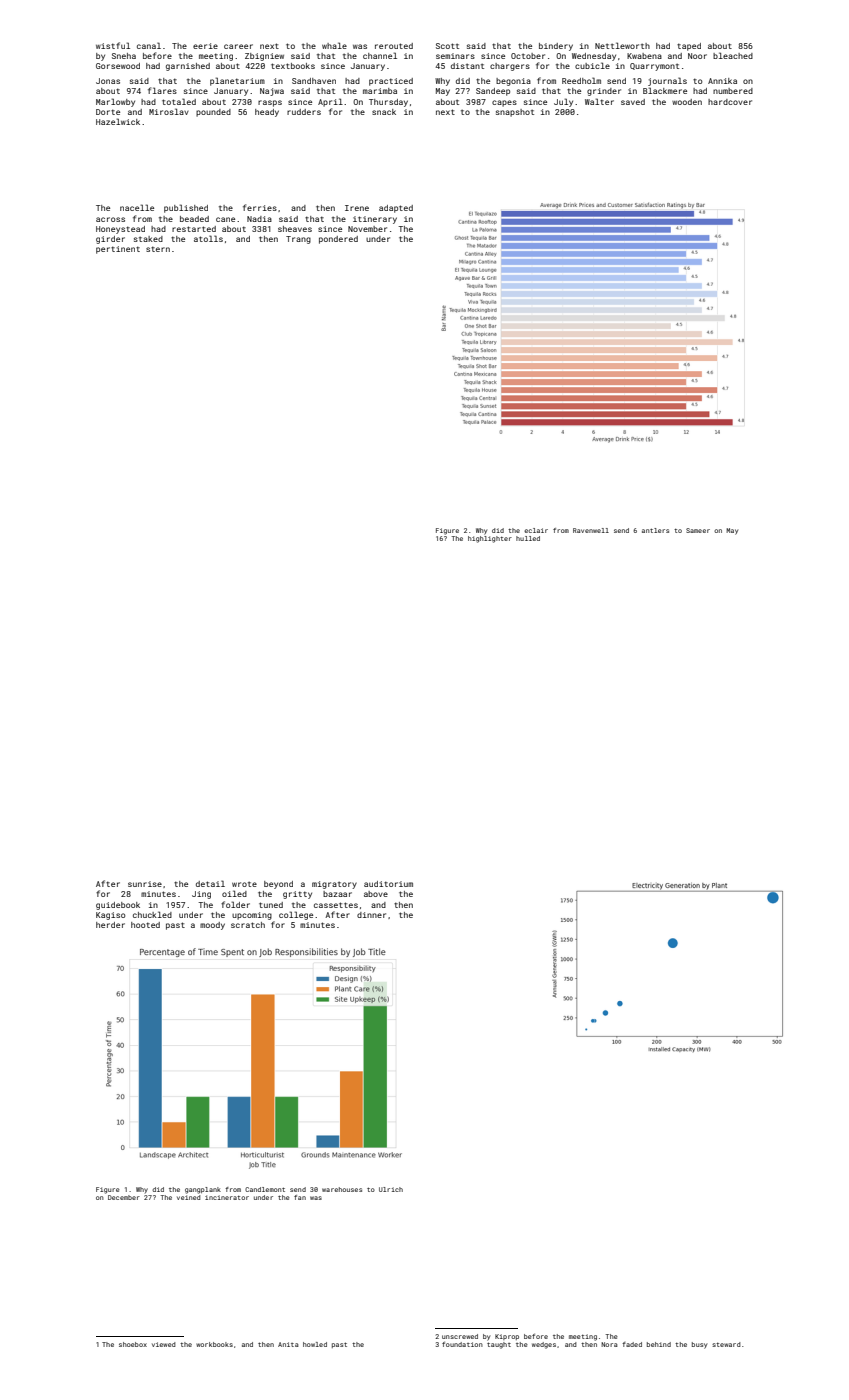  I want to click on whale, so click(334, 45).
